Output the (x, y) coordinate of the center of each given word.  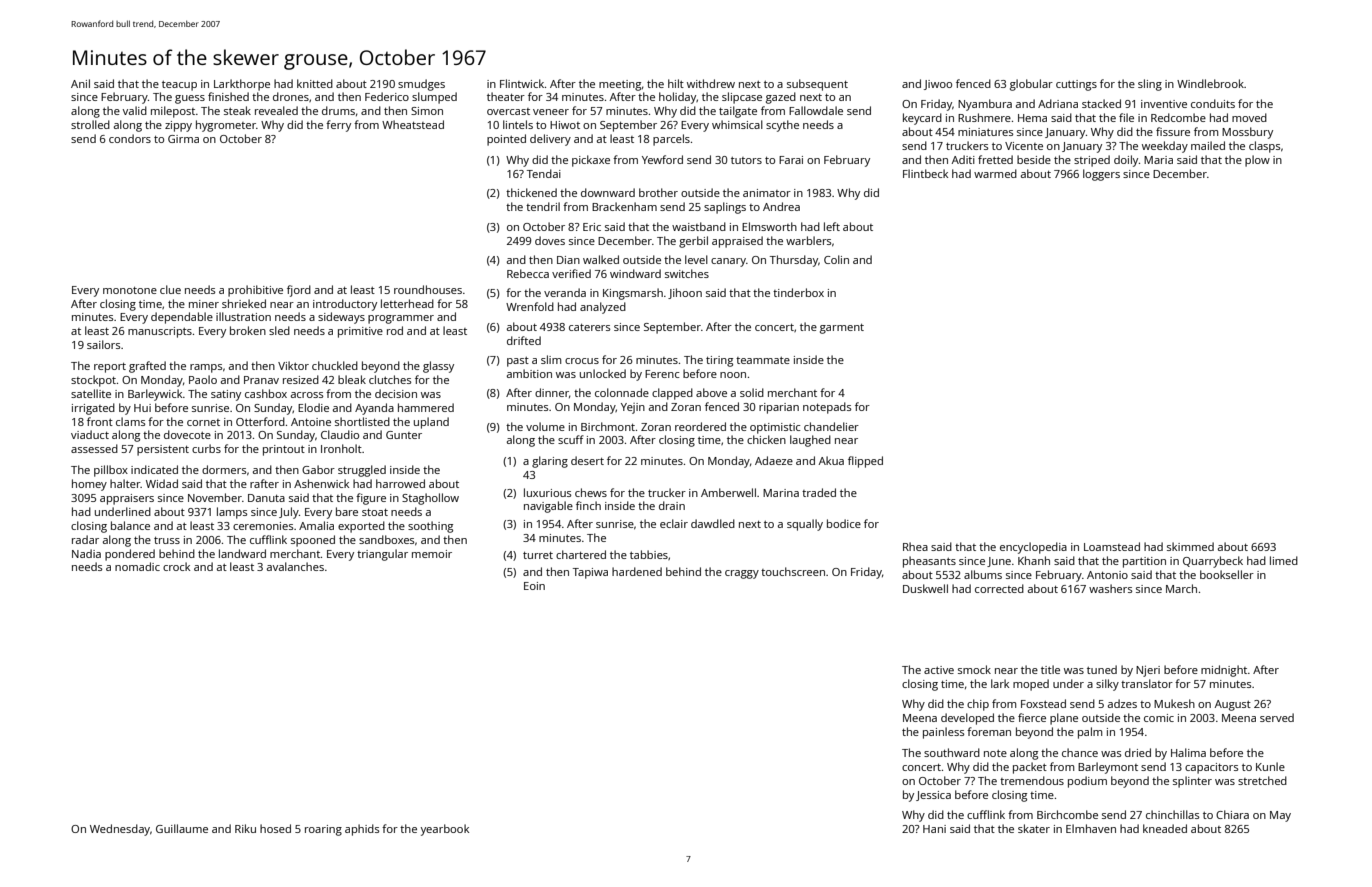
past (518, 362)
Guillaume (182, 828)
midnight (1224, 671)
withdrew (711, 83)
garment (842, 329)
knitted (315, 83)
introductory (345, 305)
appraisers (127, 499)
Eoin (534, 586)
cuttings (1076, 85)
